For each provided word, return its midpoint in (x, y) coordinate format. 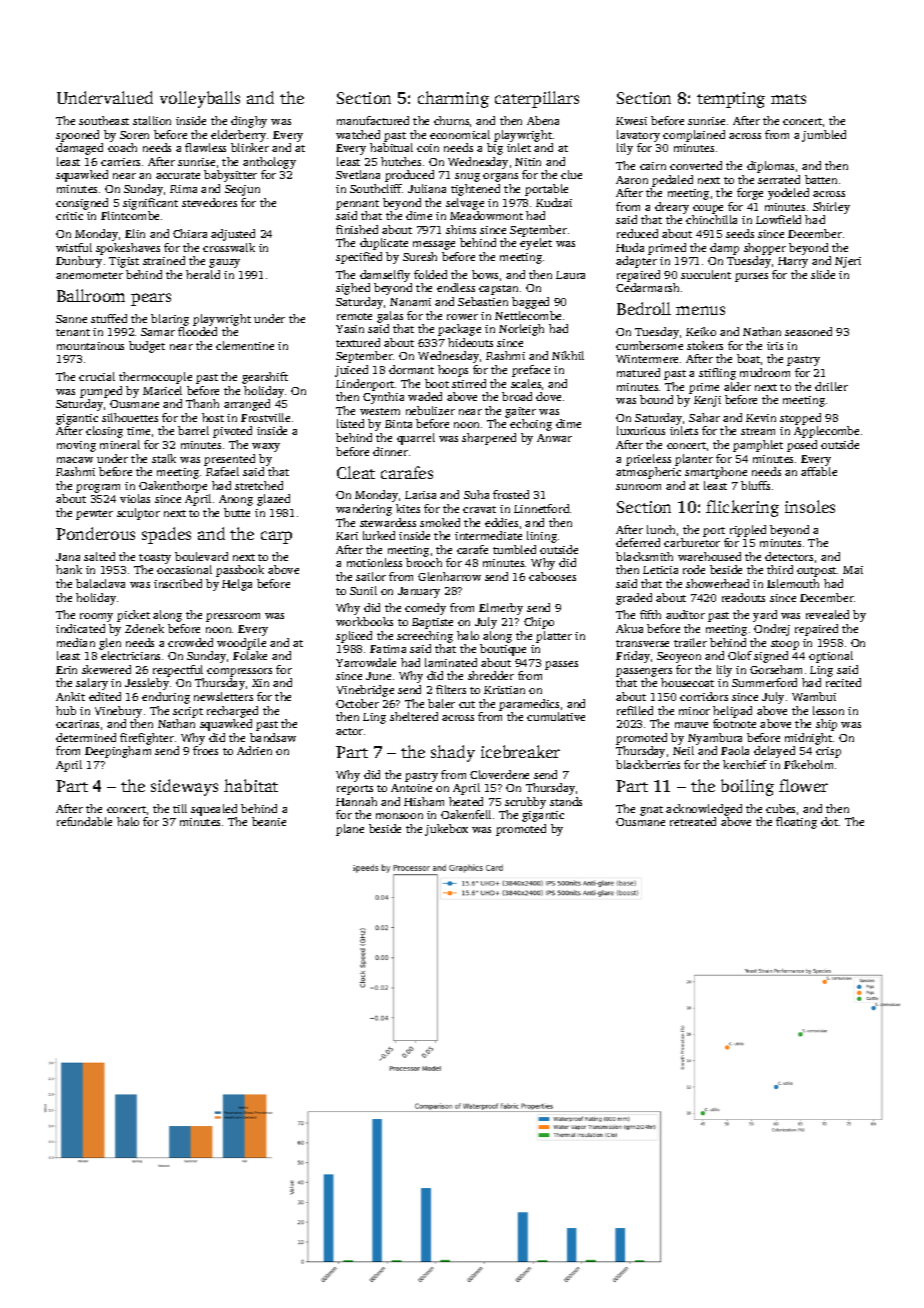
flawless (205, 147)
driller (831, 386)
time (138, 431)
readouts (743, 597)
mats (788, 99)
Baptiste (432, 623)
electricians (130, 655)
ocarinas (77, 724)
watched (358, 134)
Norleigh (521, 330)
